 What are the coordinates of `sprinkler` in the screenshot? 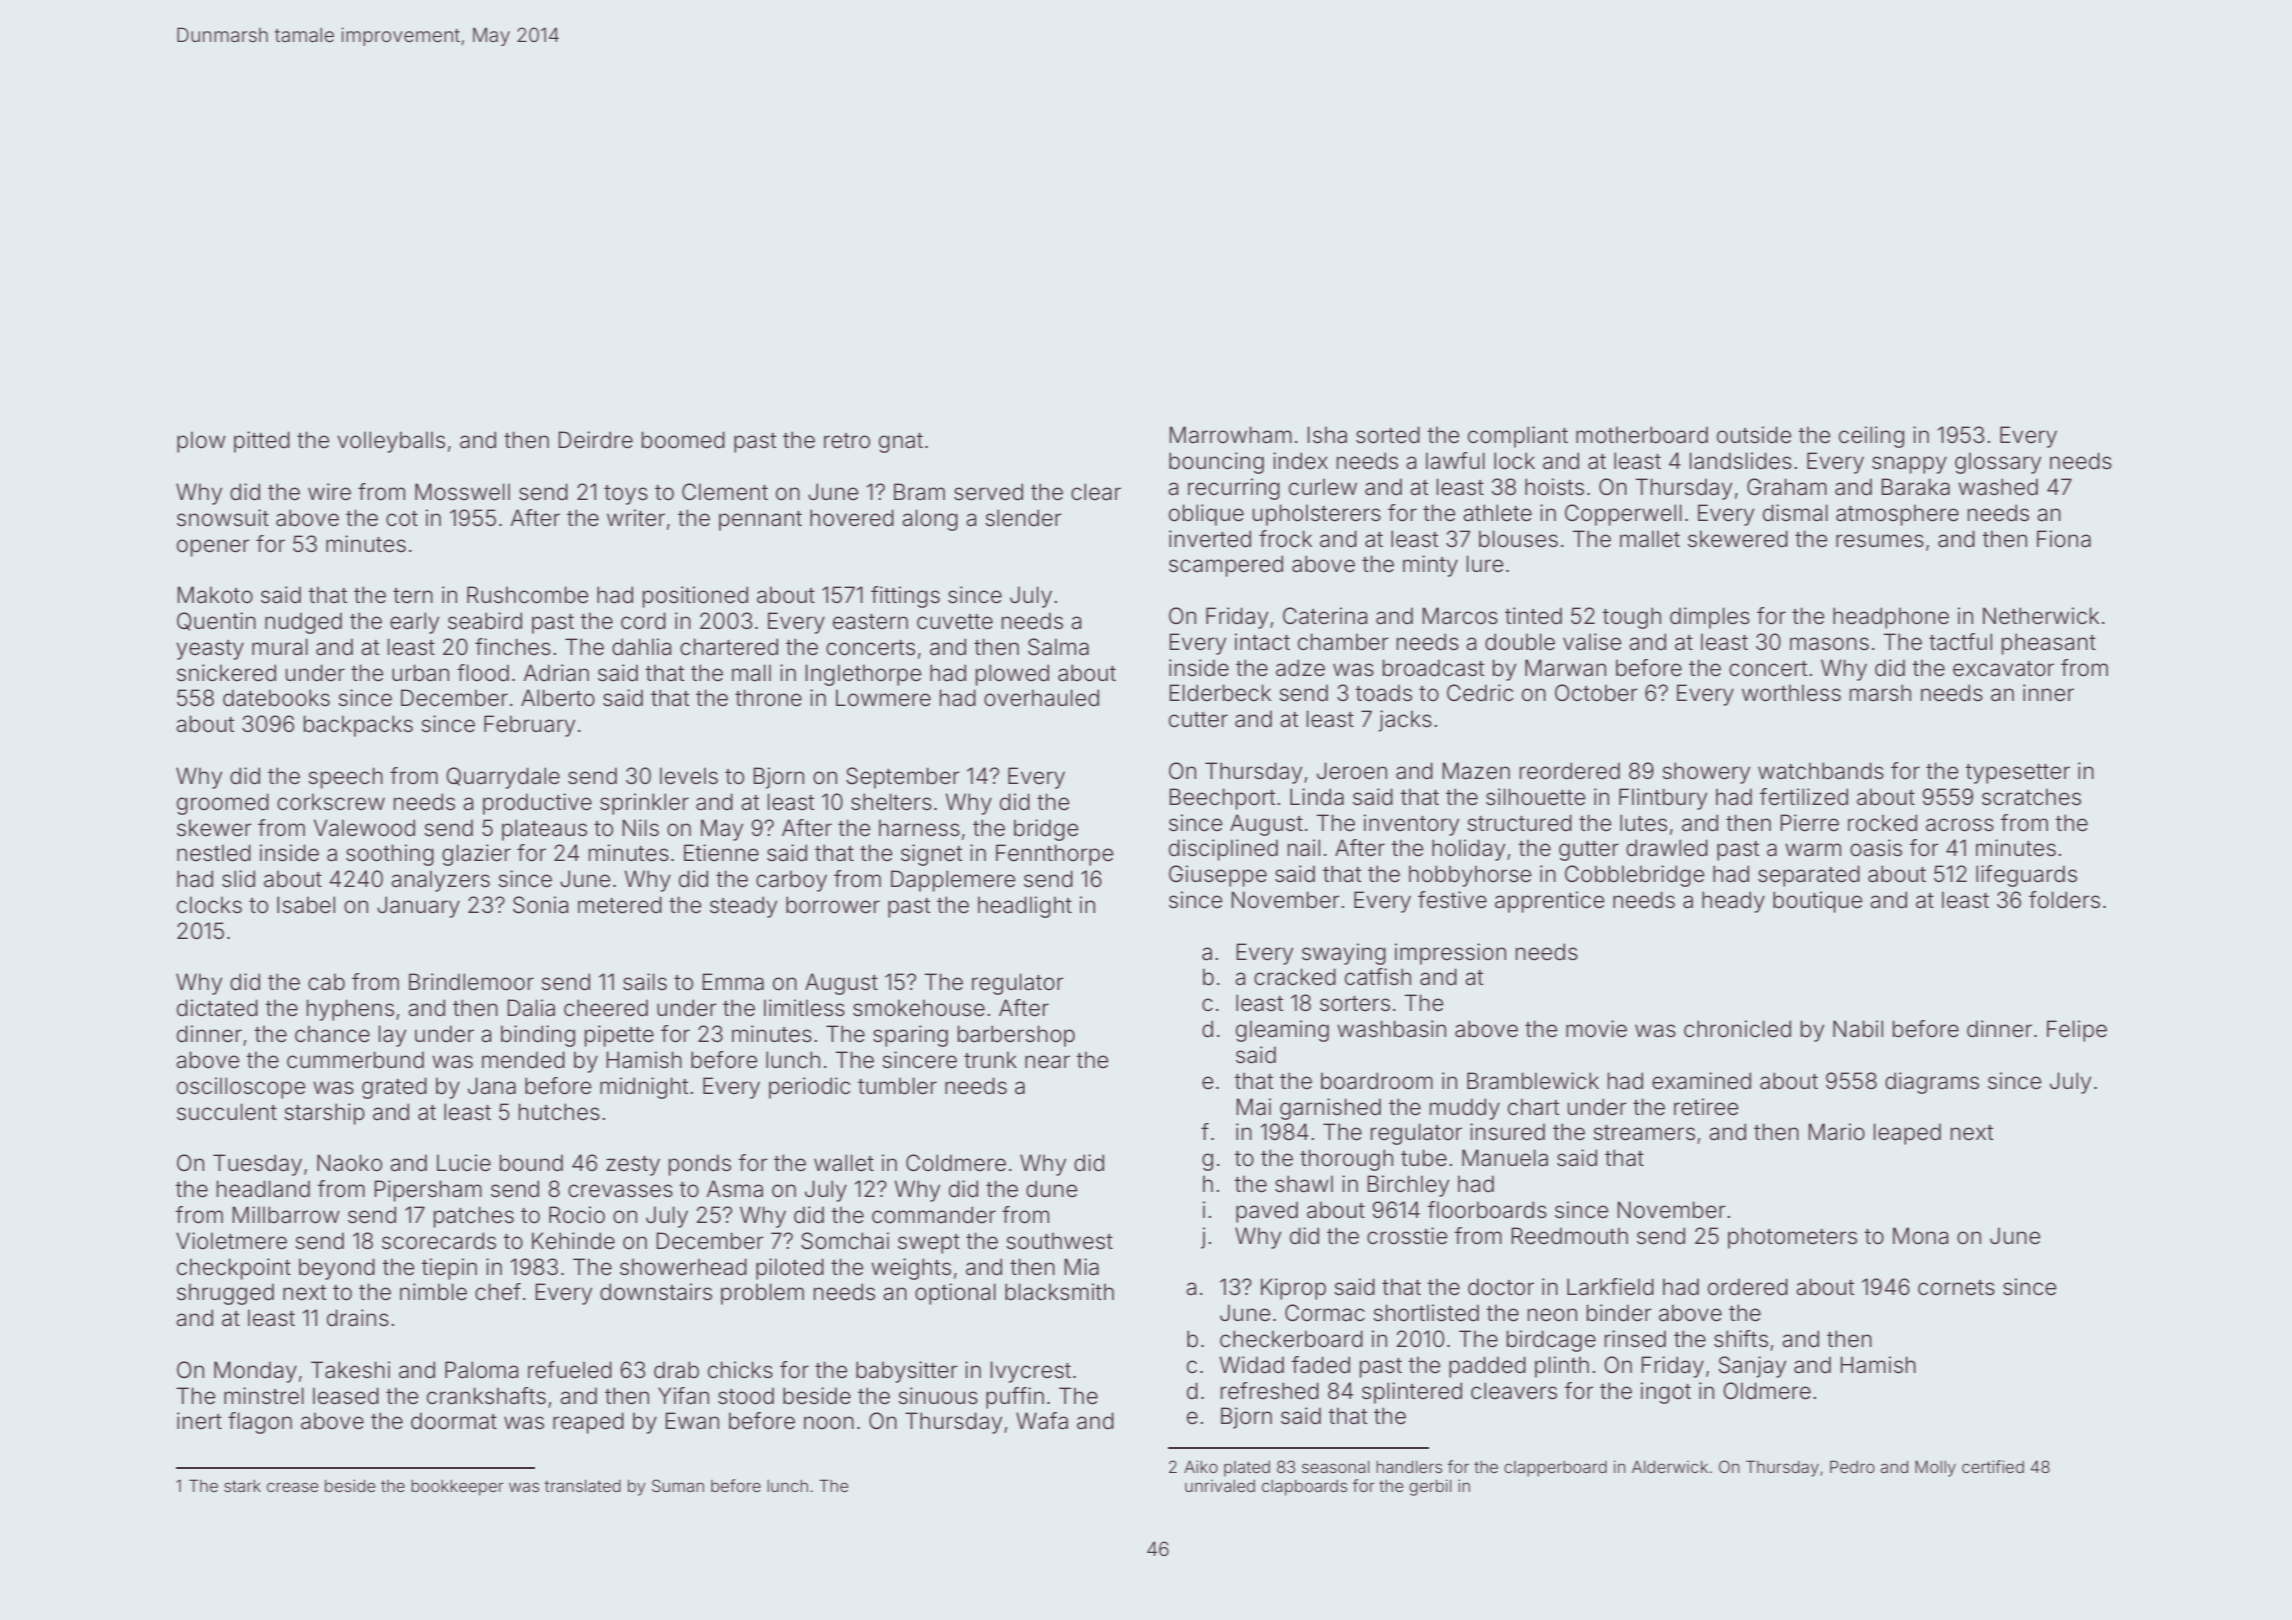 It's located at (644, 804).
